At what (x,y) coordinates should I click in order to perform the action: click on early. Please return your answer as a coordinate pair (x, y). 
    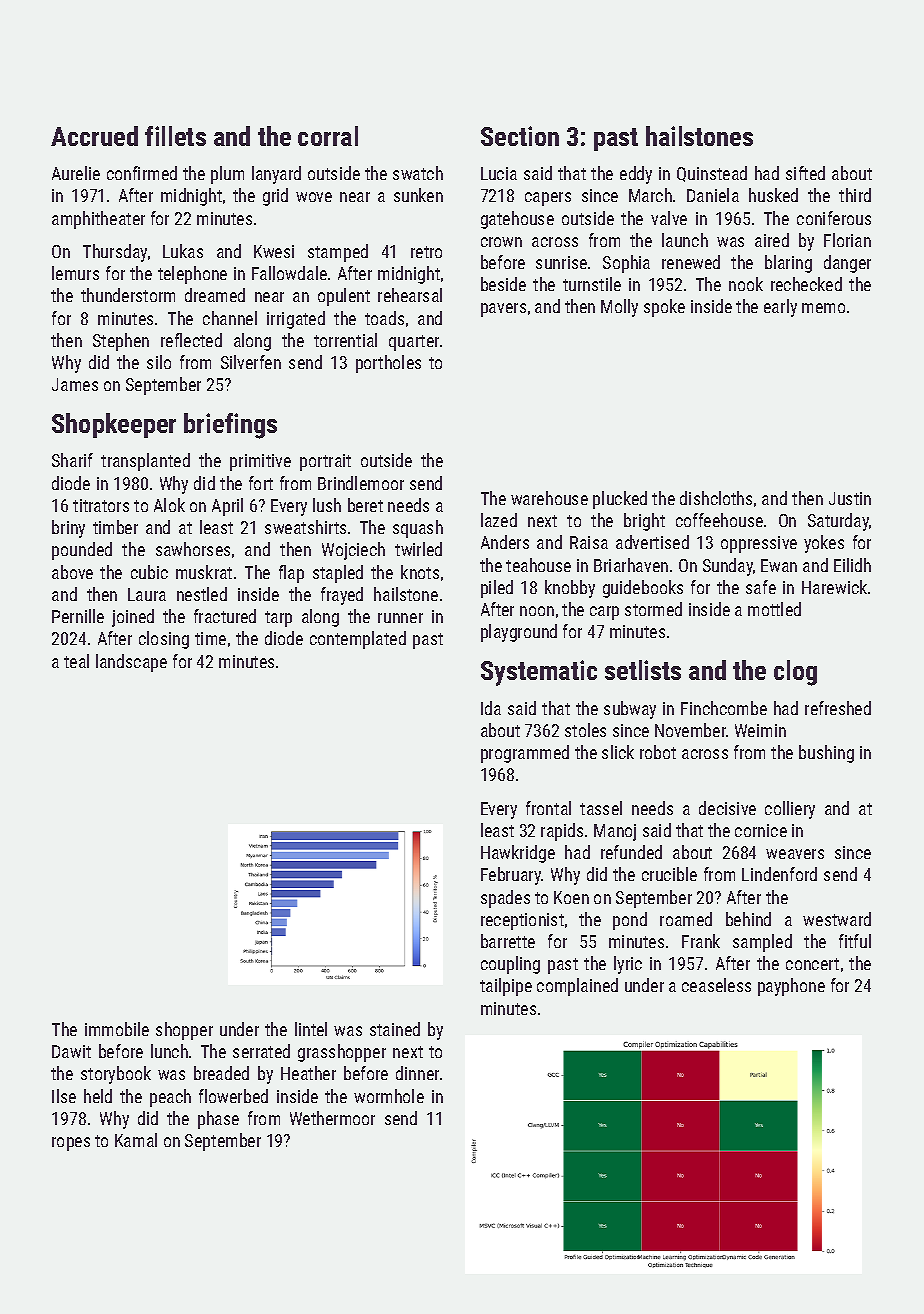
    Looking at the image, I should click on (780, 308).
